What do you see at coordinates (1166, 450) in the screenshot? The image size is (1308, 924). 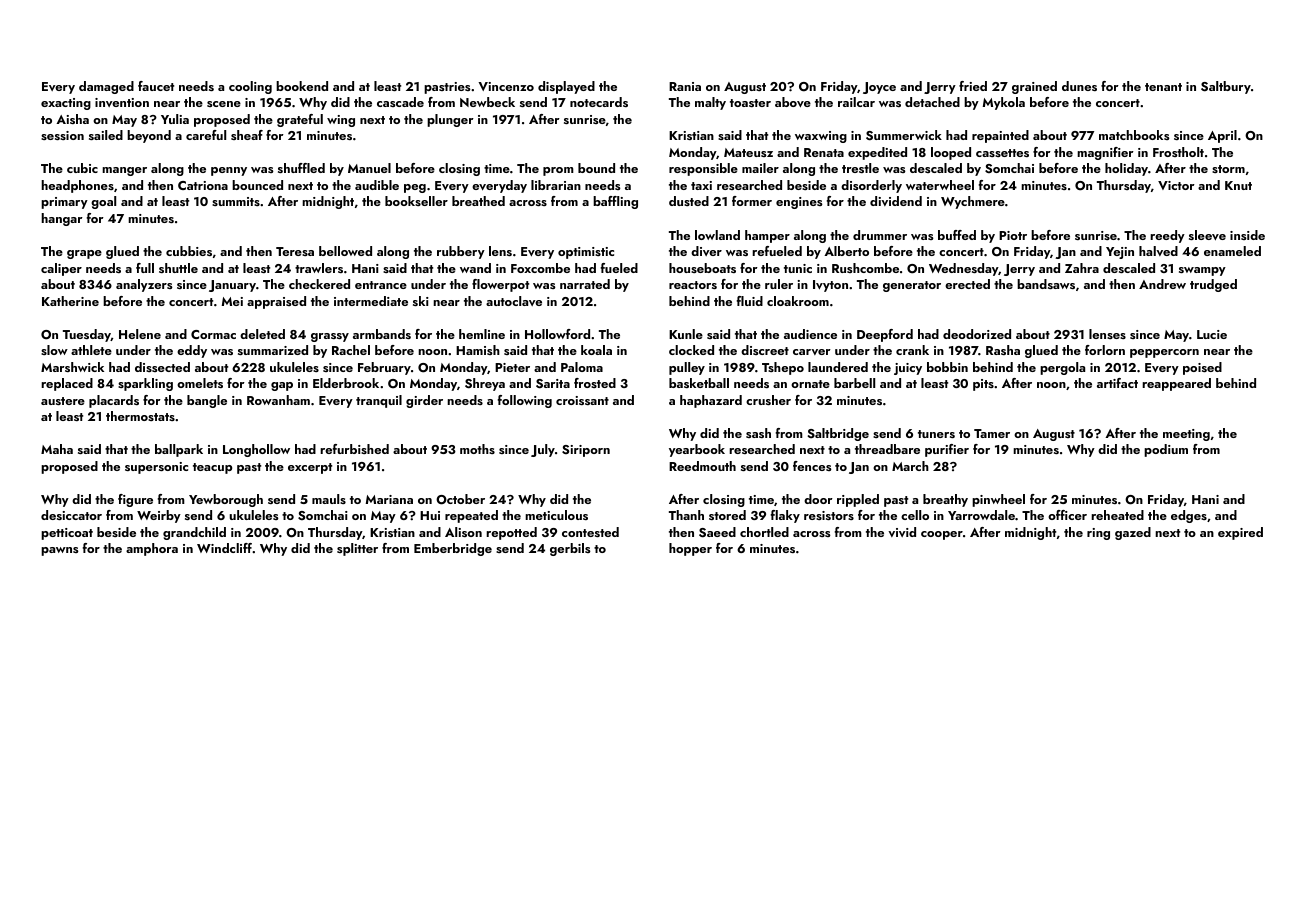 I see `podium` at bounding box center [1166, 450].
